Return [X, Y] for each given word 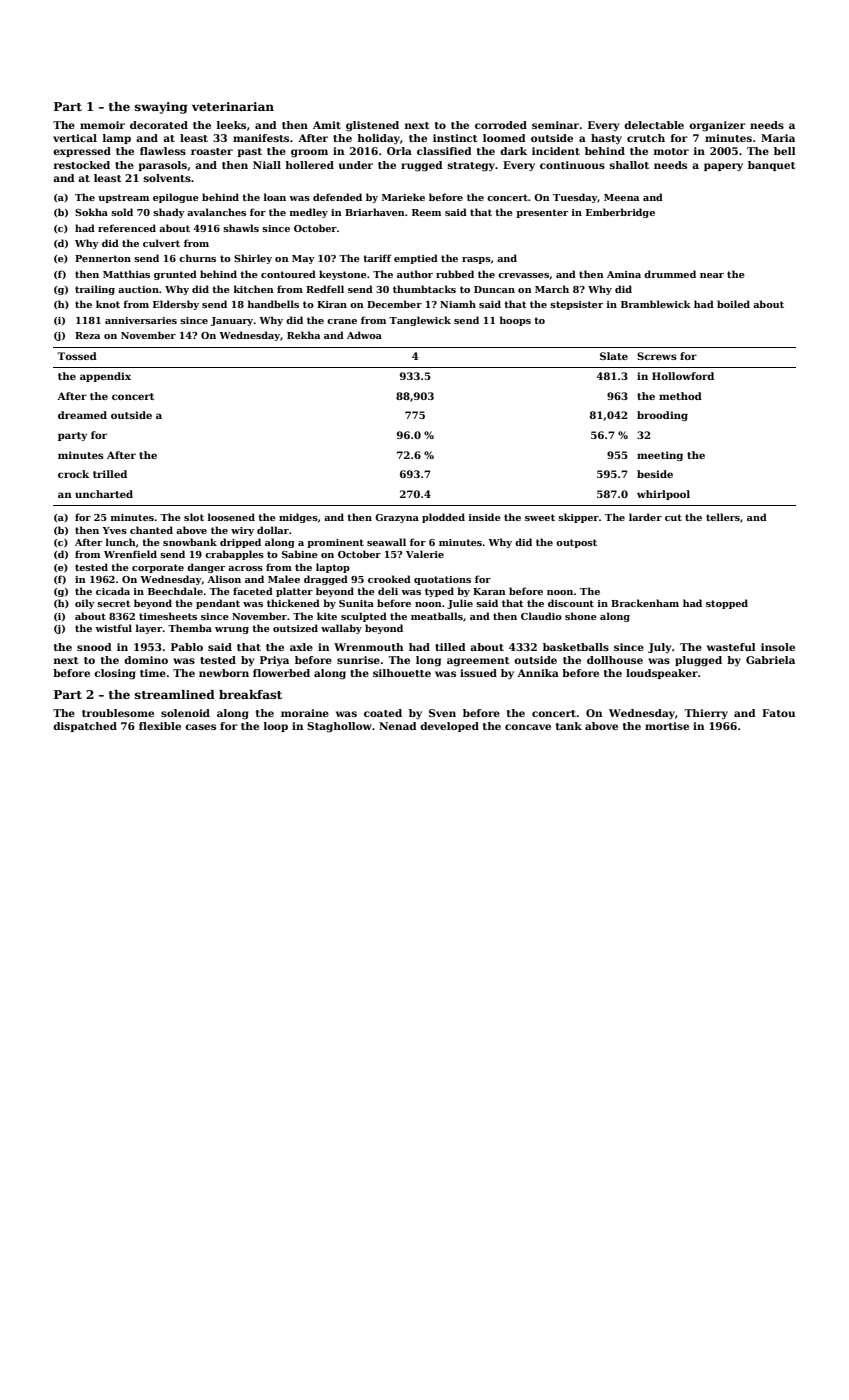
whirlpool [663, 495]
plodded [443, 518]
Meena [621, 197]
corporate [158, 568]
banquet [771, 166]
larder [645, 517]
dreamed [82, 415]
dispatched [85, 727]
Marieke [403, 197]
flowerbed [281, 673]
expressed [82, 152]
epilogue [176, 198]
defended [337, 197]
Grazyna [397, 518]
